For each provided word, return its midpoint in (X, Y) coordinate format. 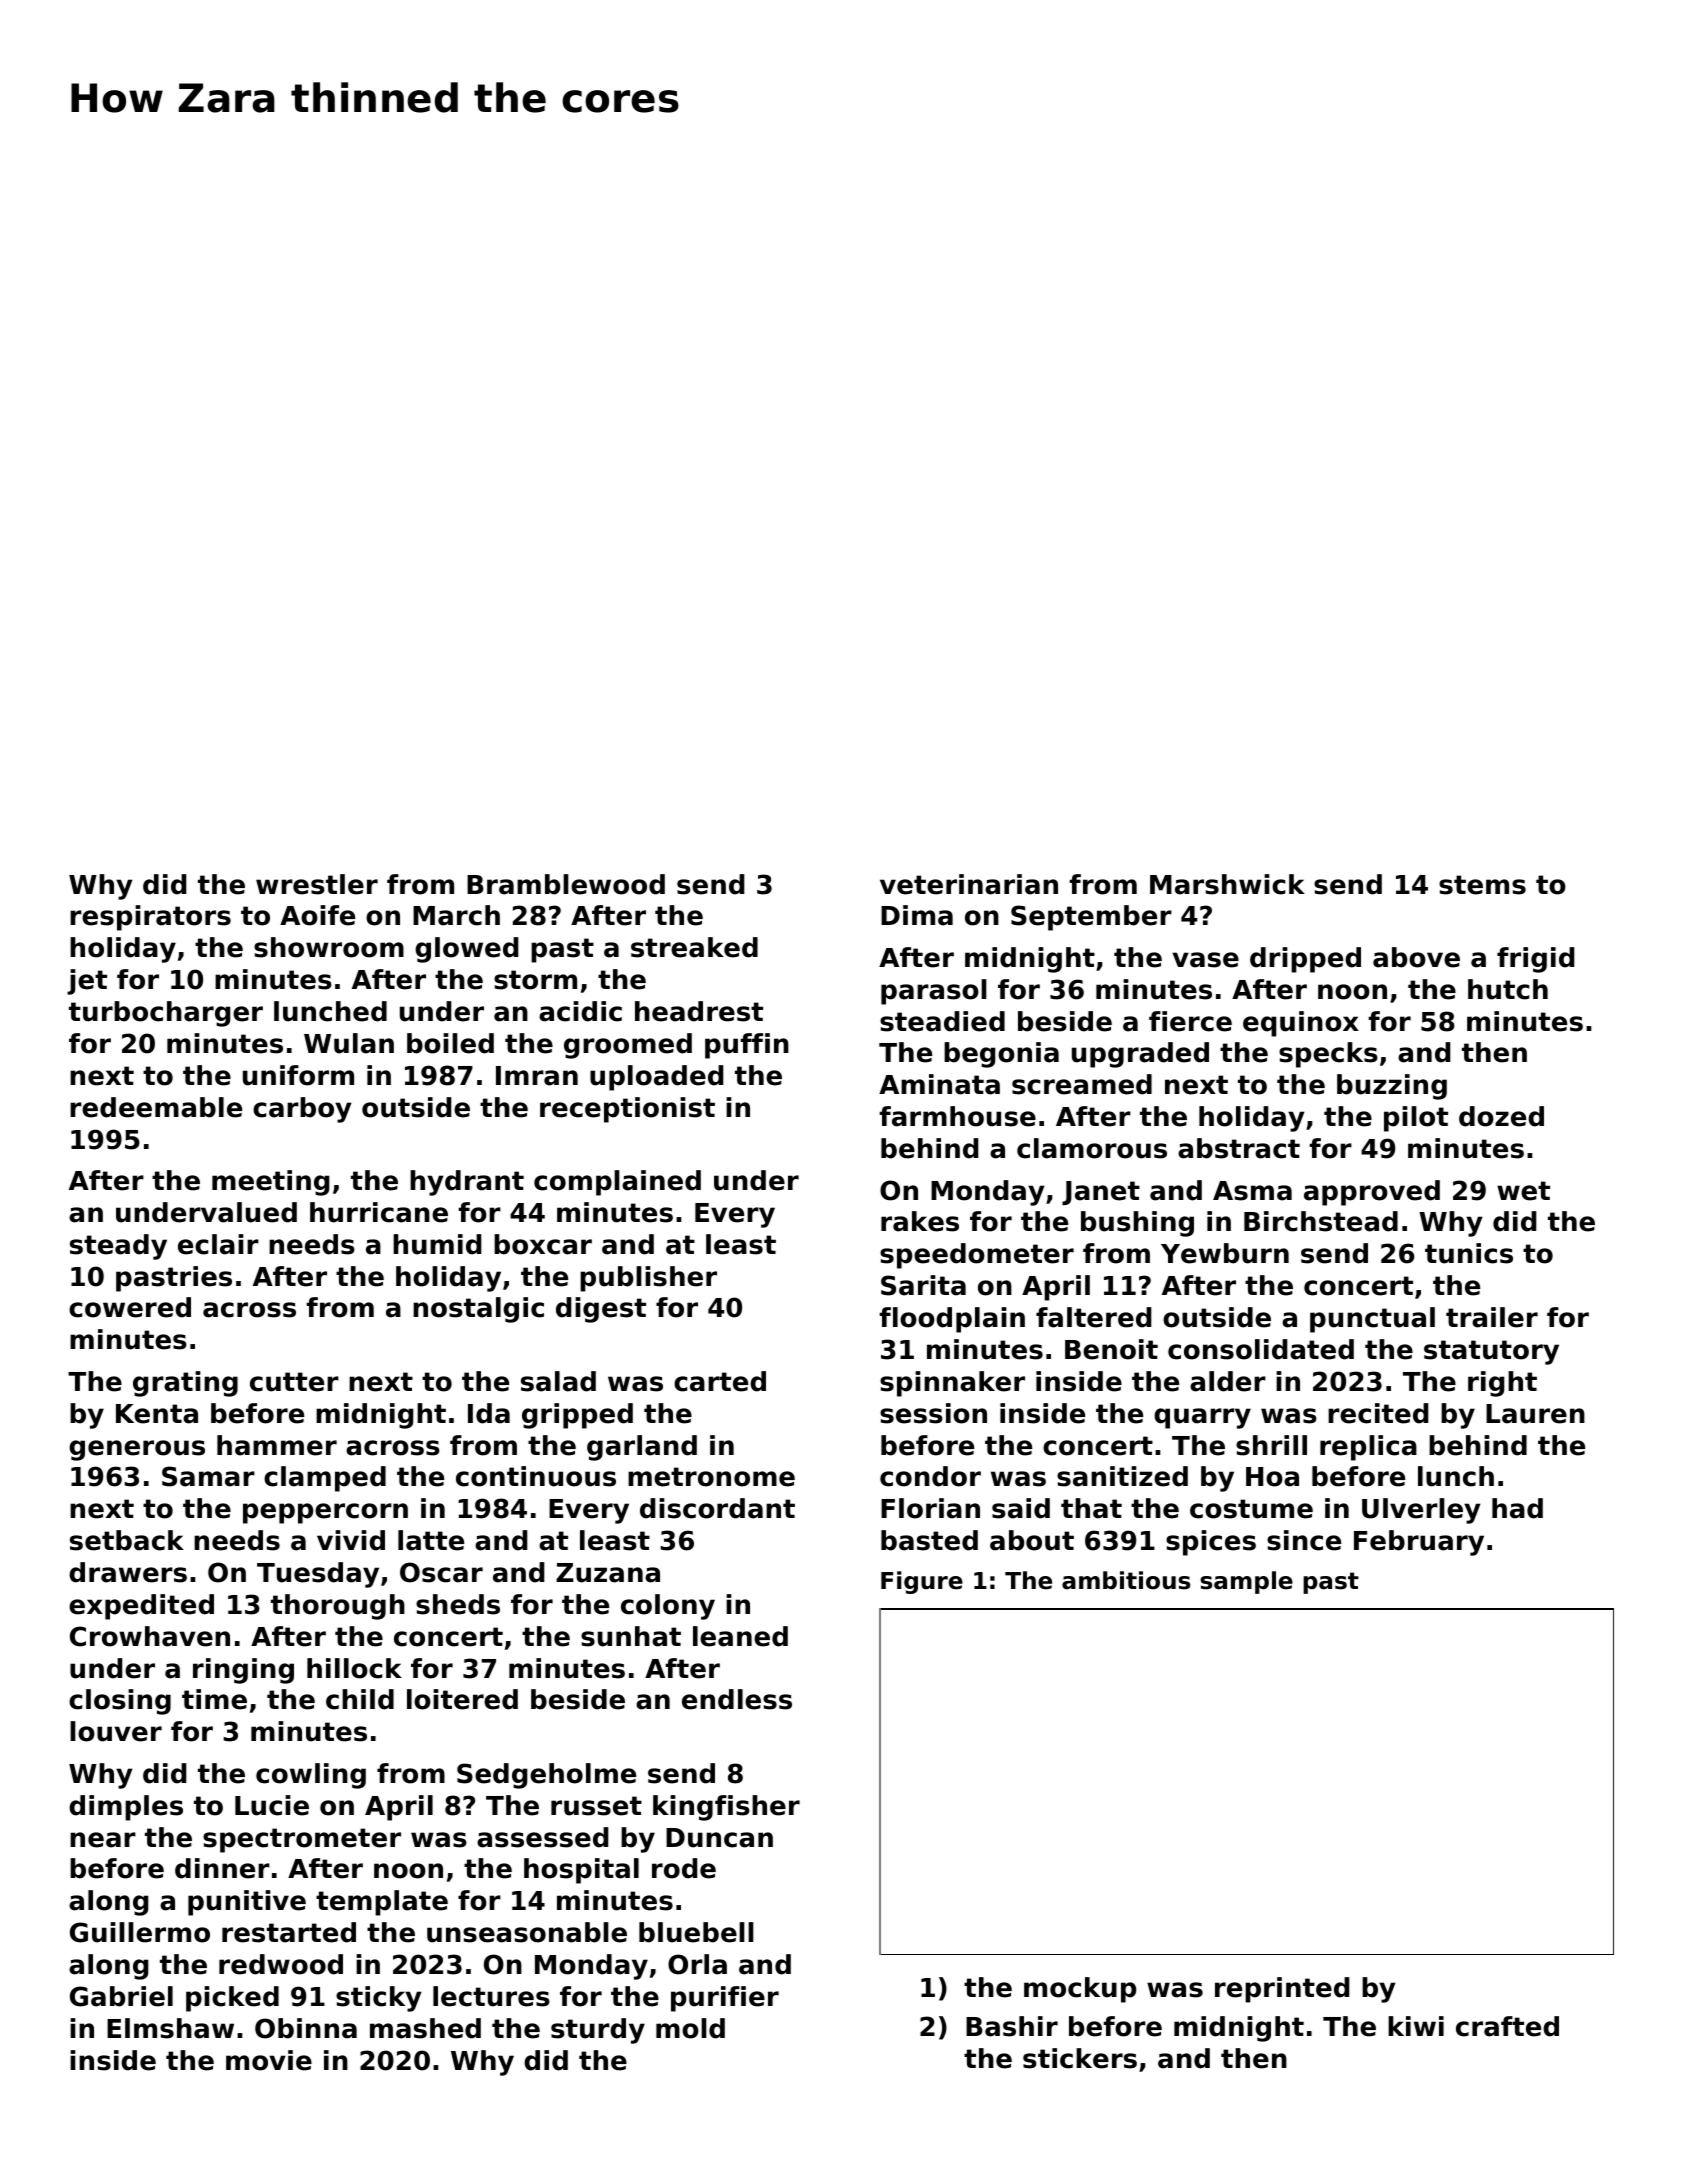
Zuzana (608, 1573)
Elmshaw (170, 2028)
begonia (1001, 1055)
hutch (1508, 989)
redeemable (156, 1107)
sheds (458, 1604)
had (1517, 1508)
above (1416, 957)
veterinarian (969, 884)
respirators (150, 918)
